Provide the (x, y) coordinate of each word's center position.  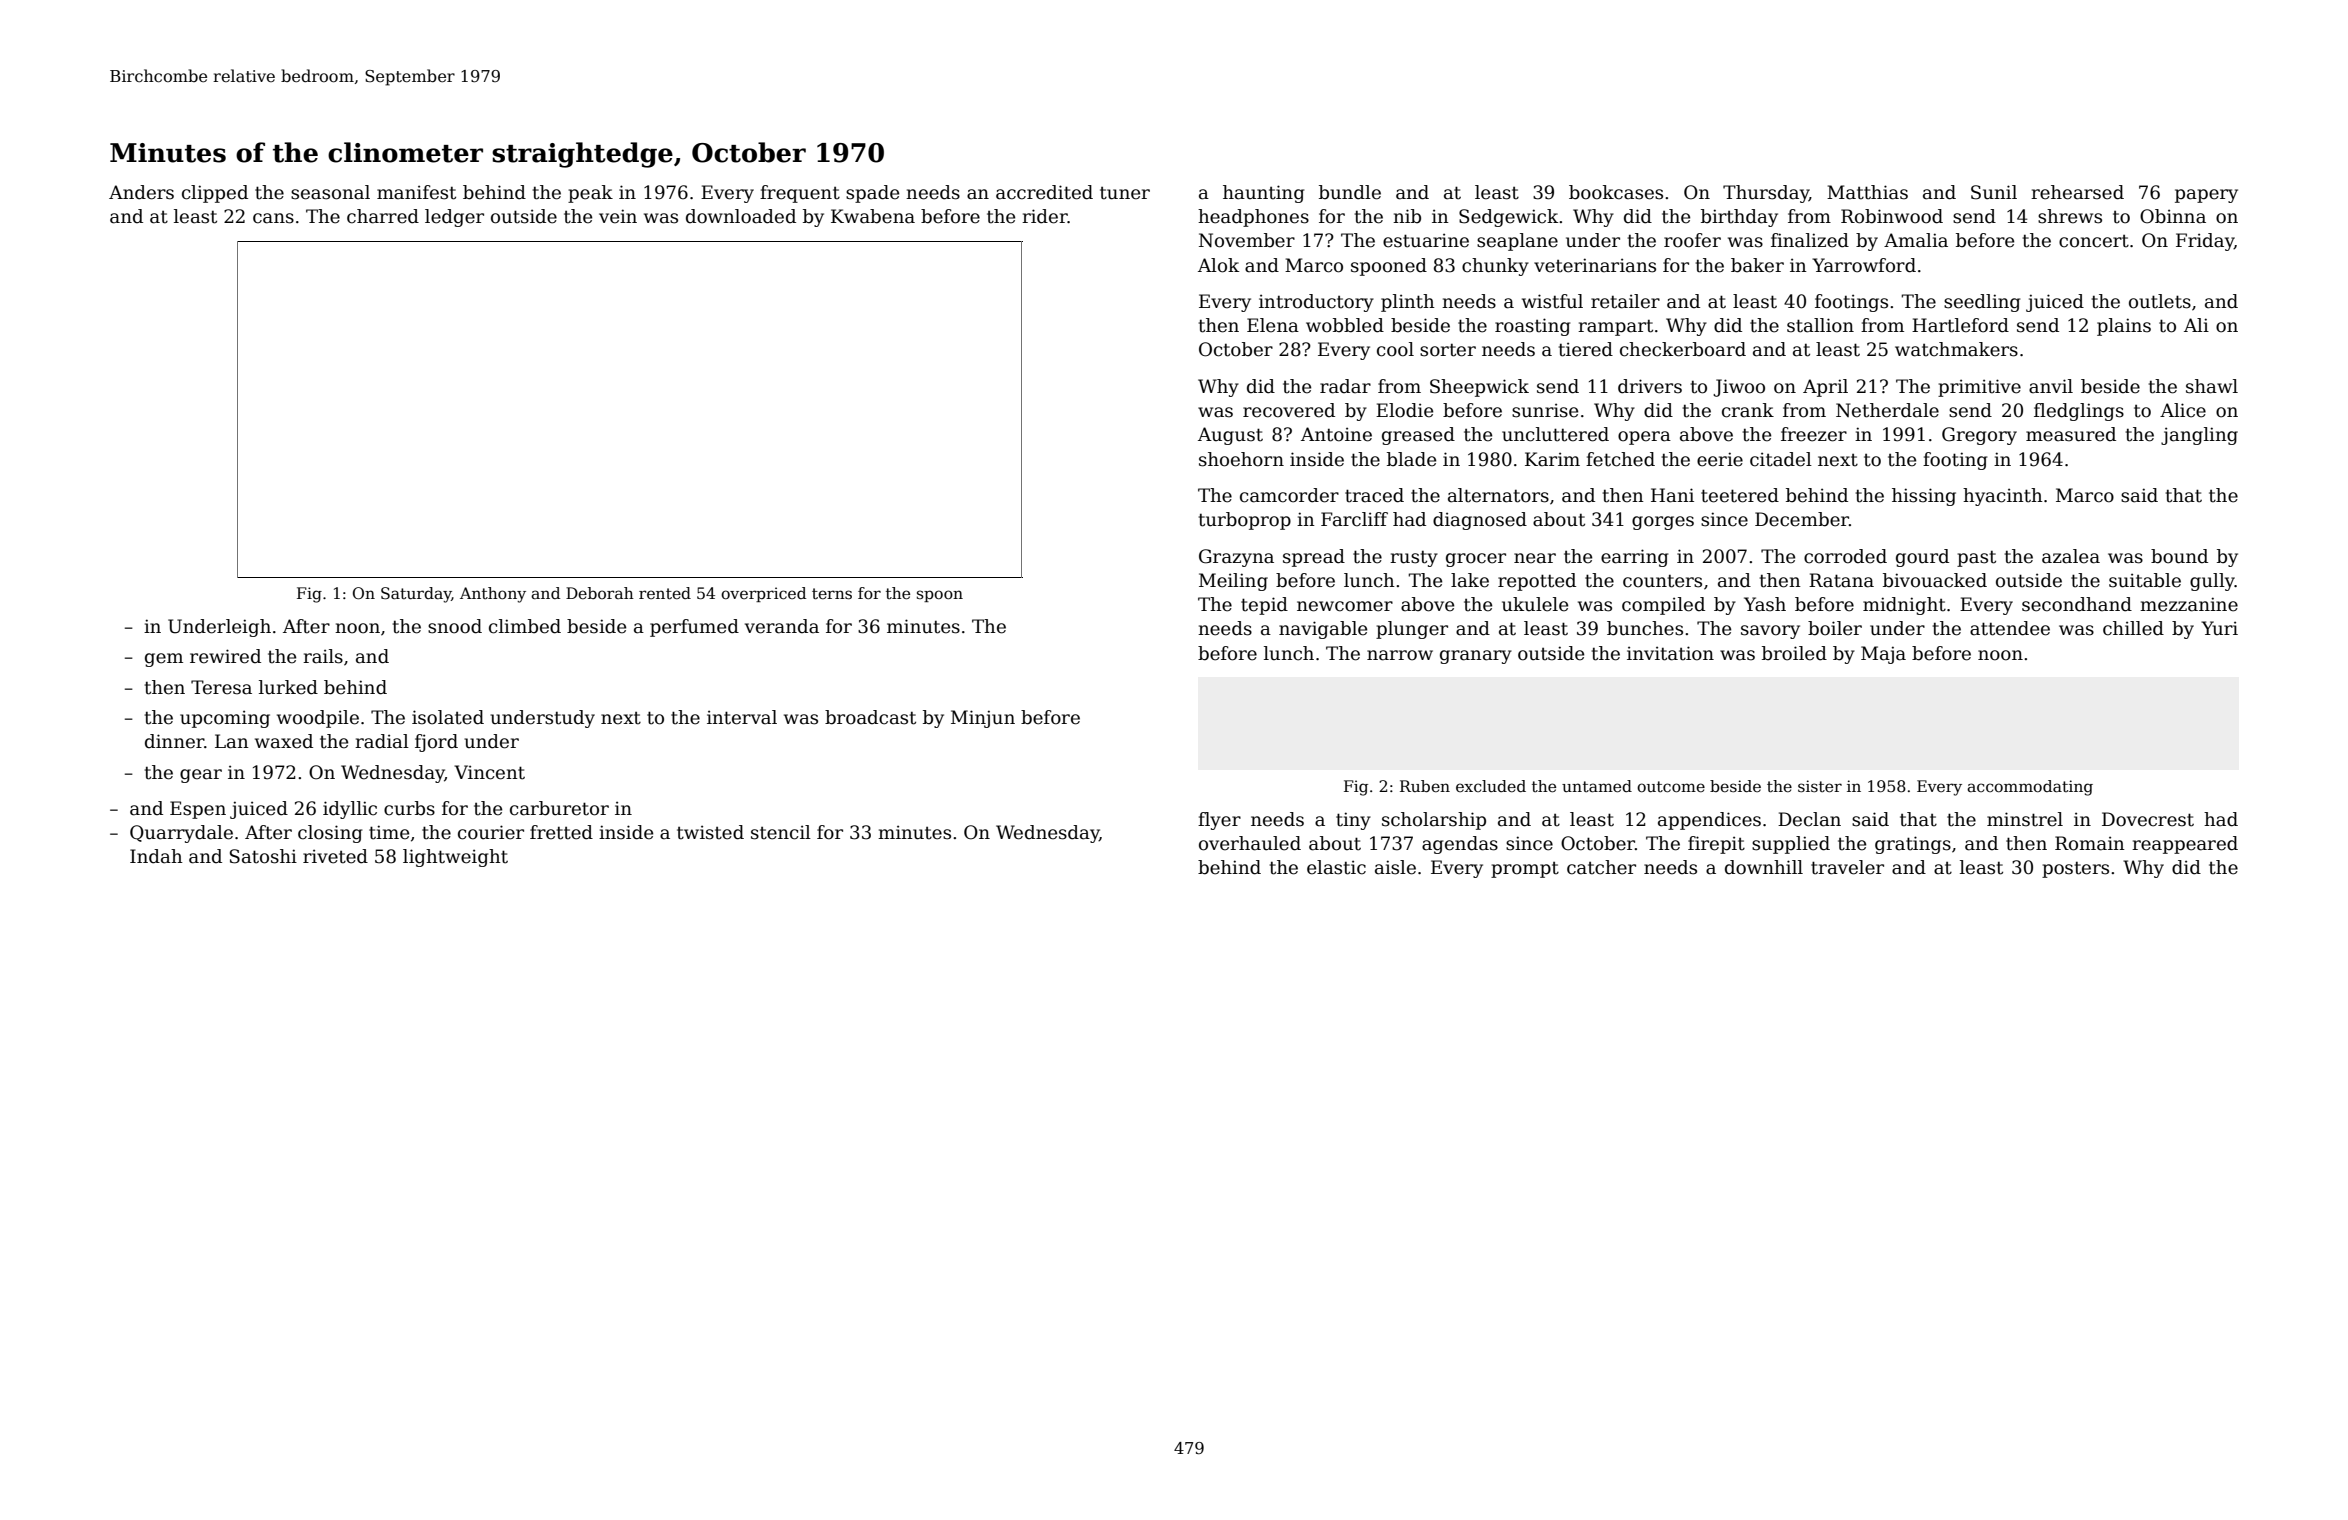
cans (273, 218)
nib (1407, 216)
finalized (1810, 240)
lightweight (455, 858)
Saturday (416, 595)
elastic (1336, 867)
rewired (225, 656)
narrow (1400, 655)
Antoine (1336, 434)
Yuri (2219, 628)
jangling (2199, 436)
